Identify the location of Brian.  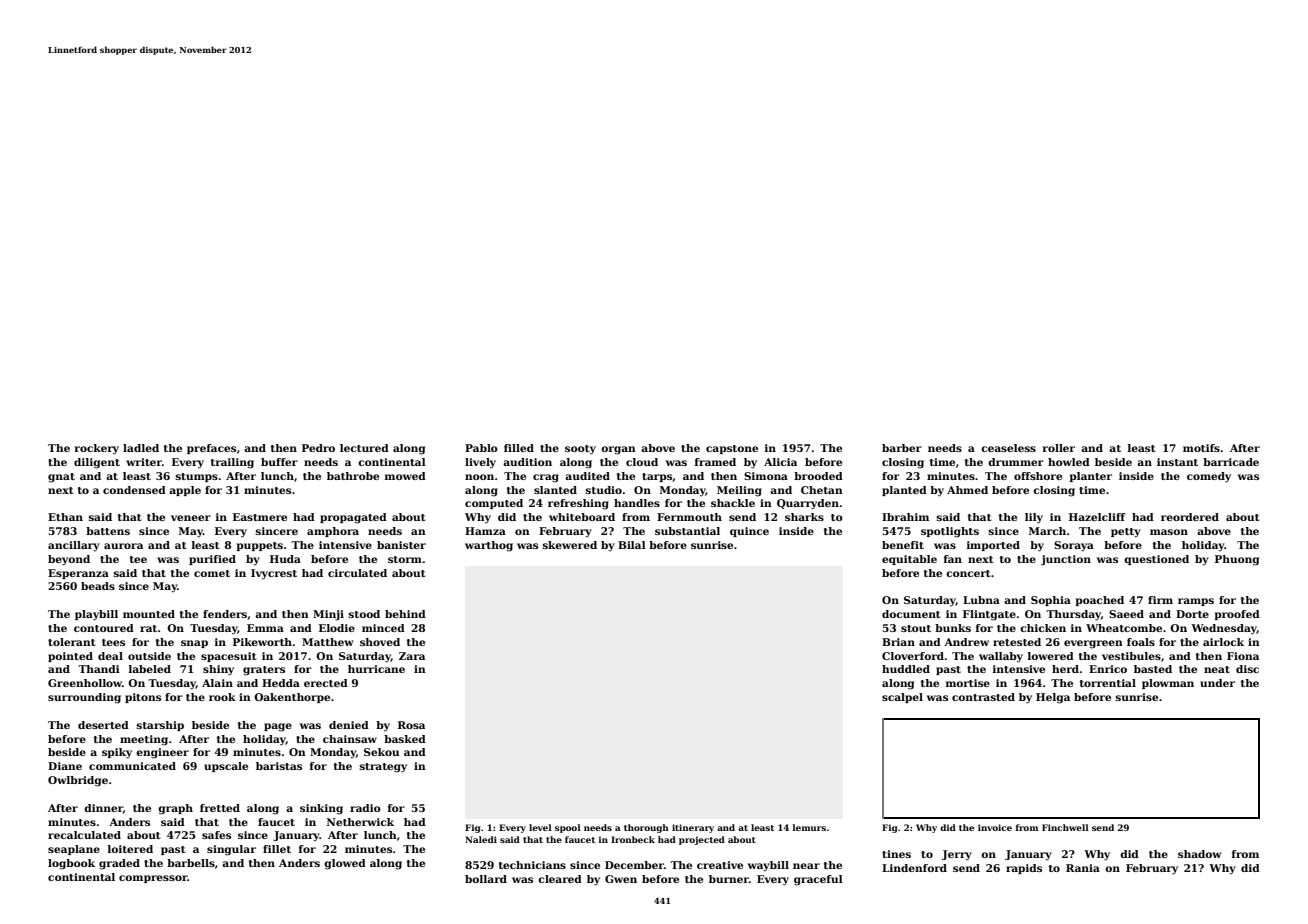
(898, 642).
